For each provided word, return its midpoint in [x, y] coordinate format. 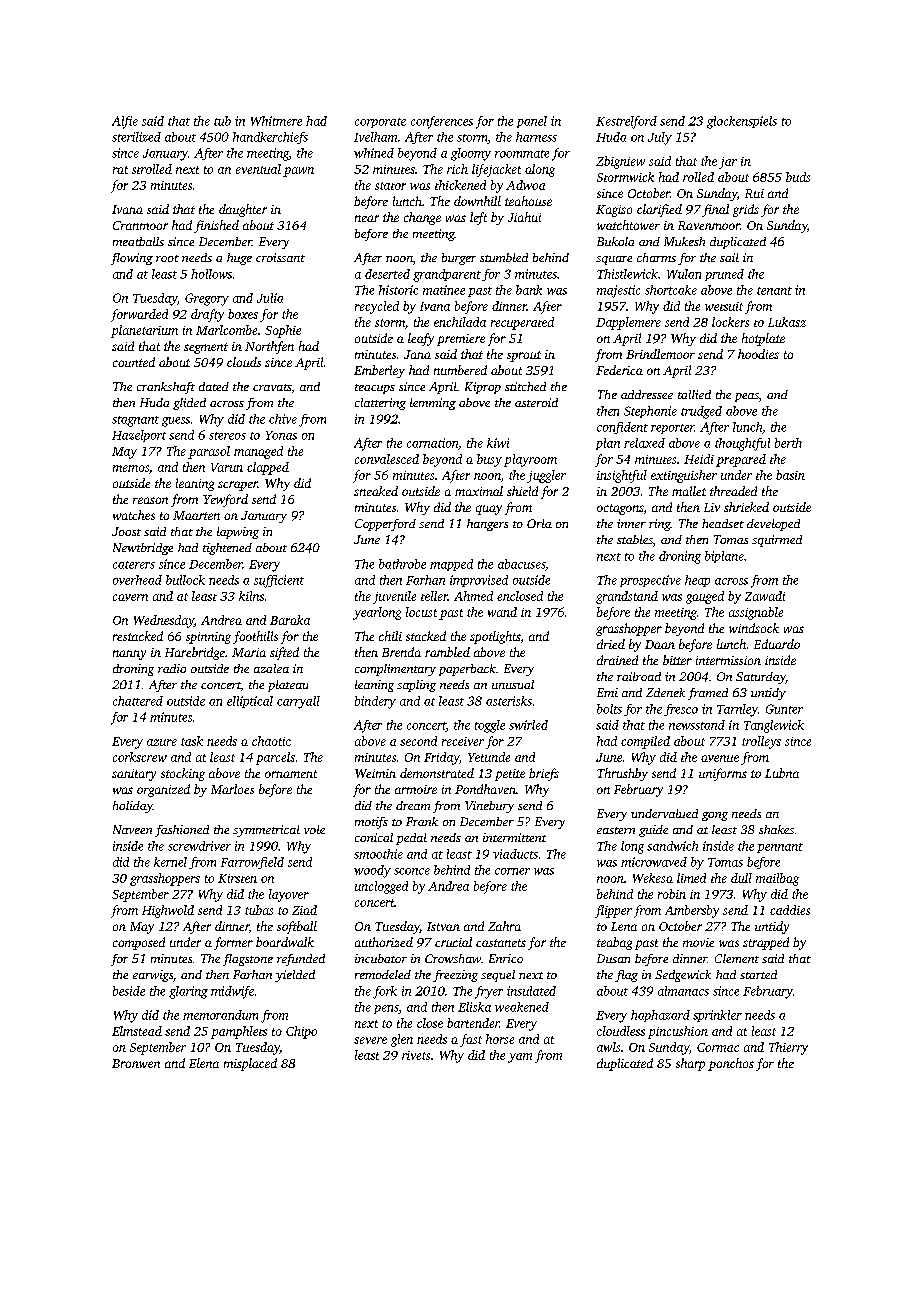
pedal [411, 839]
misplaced [250, 1064]
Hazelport [139, 436]
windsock [754, 628]
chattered [138, 701]
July [660, 138]
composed [139, 943]
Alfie [125, 122]
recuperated [522, 323]
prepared [741, 460]
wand [502, 612]
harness [536, 137]
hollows [211, 274]
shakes [776, 829]
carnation [432, 443]
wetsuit [724, 306]
